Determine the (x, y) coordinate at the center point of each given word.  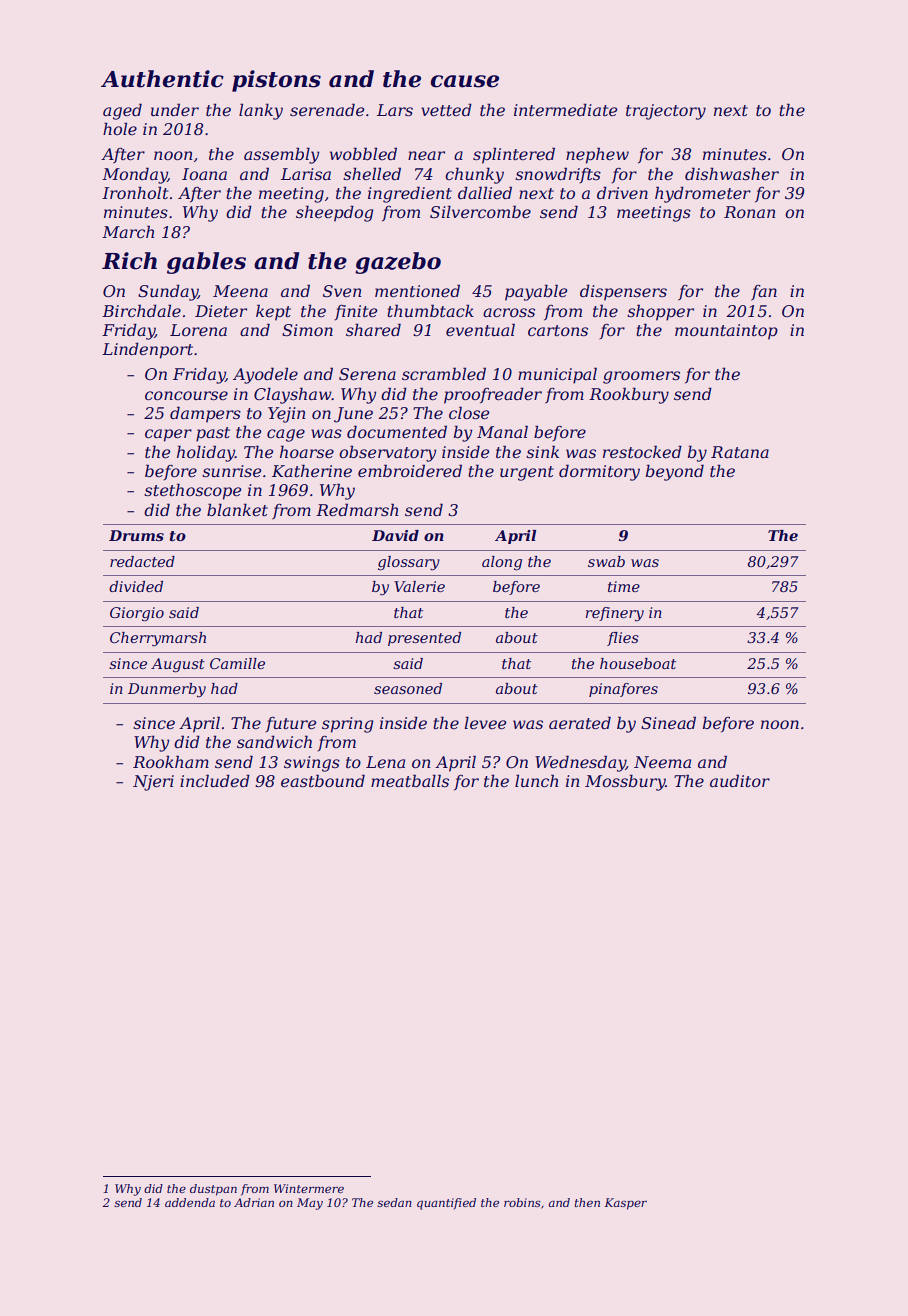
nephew (597, 155)
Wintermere (309, 1188)
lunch (536, 780)
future (291, 724)
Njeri (153, 783)
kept (273, 312)
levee (486, 722)
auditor (740, 780)
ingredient (410, 194)
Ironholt (135, 192)
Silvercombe (480, 211)
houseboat (638, 663)
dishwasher (732, 173)
